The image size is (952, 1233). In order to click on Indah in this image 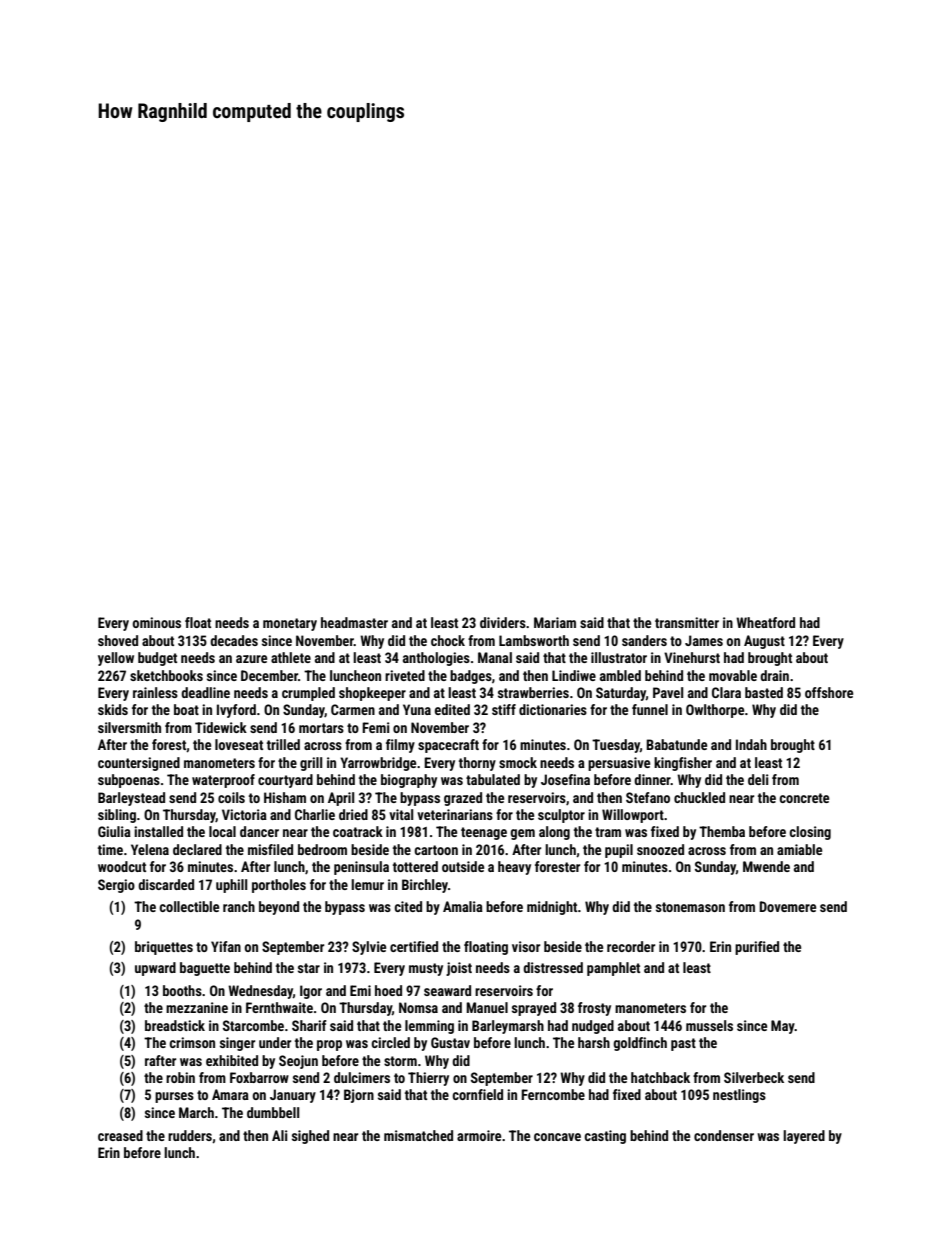, I will do `click(751, 744)`.
